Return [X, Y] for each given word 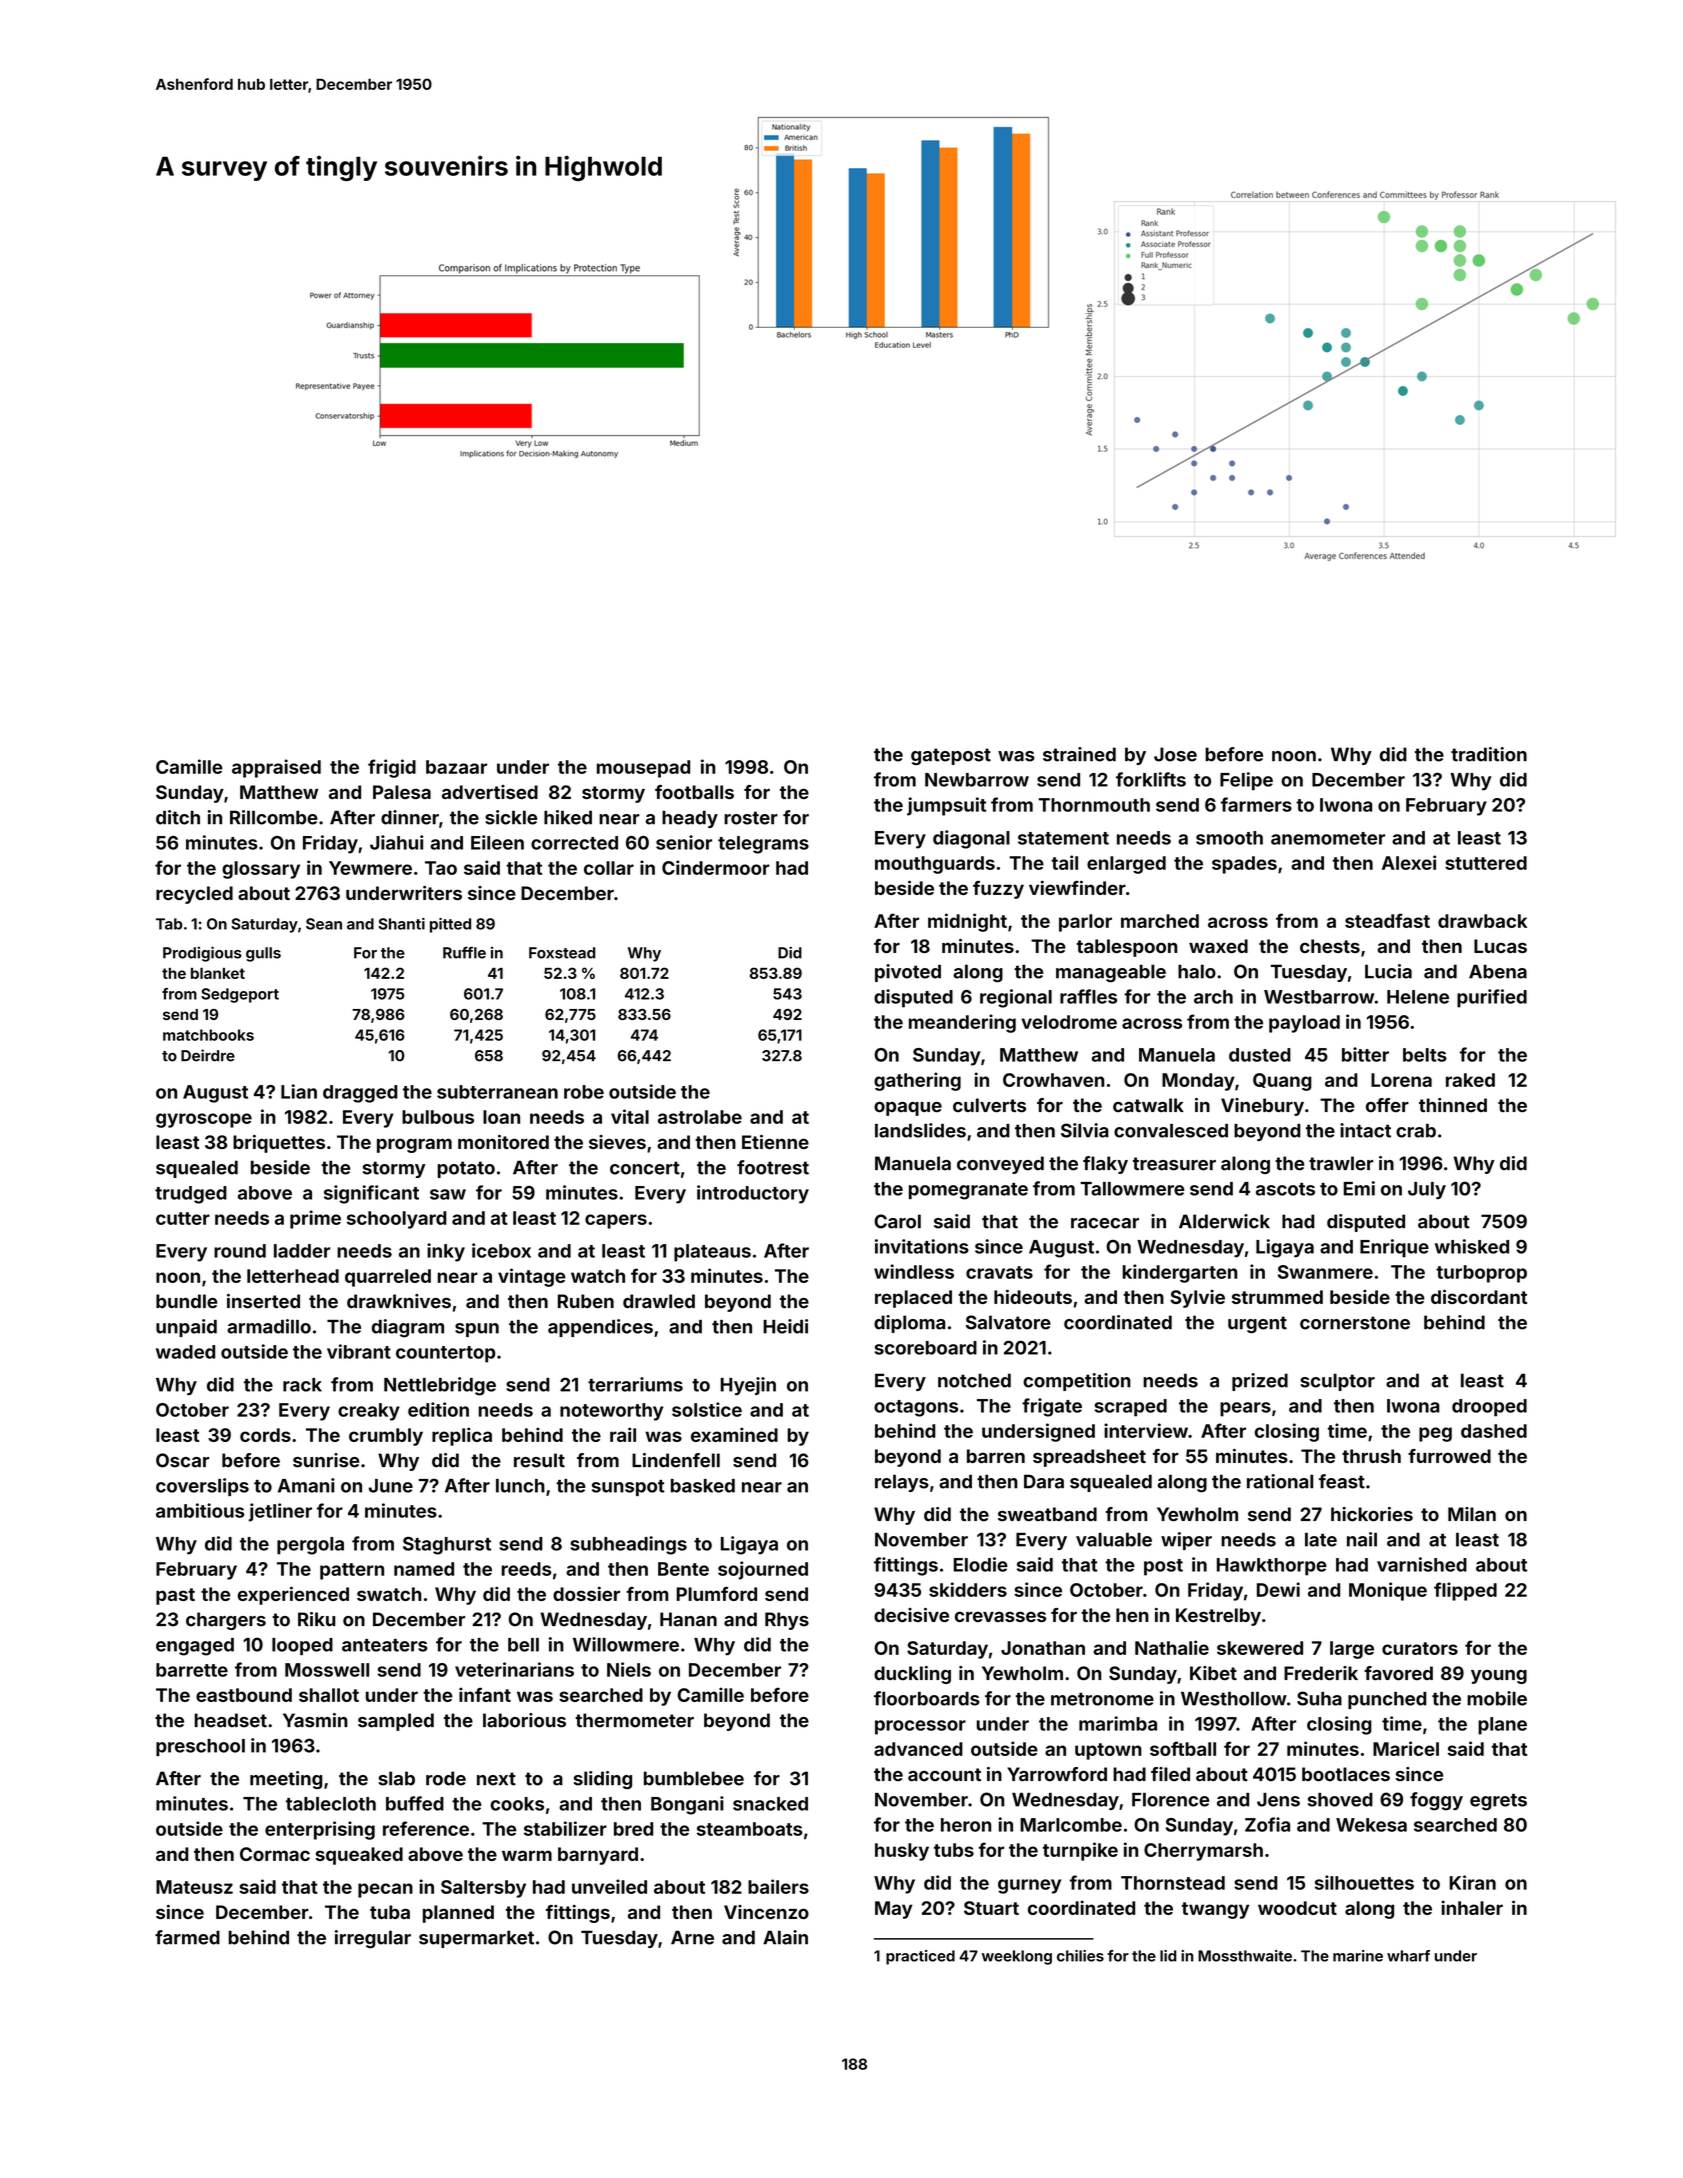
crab [1416, 1131]
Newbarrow [977, 780]
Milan [1472, 1514]
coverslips [202, 1487]
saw [448, 1194]
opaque [908, 1109]
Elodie [981, 1564]
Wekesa [1371, 1825]
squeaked [359, 1856]
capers [616, 1221]
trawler [1341, 1163]
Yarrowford [1057, 1774]
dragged [360, 1094]
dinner [410, 817]
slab [396, 1778]
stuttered [1486, 863]
